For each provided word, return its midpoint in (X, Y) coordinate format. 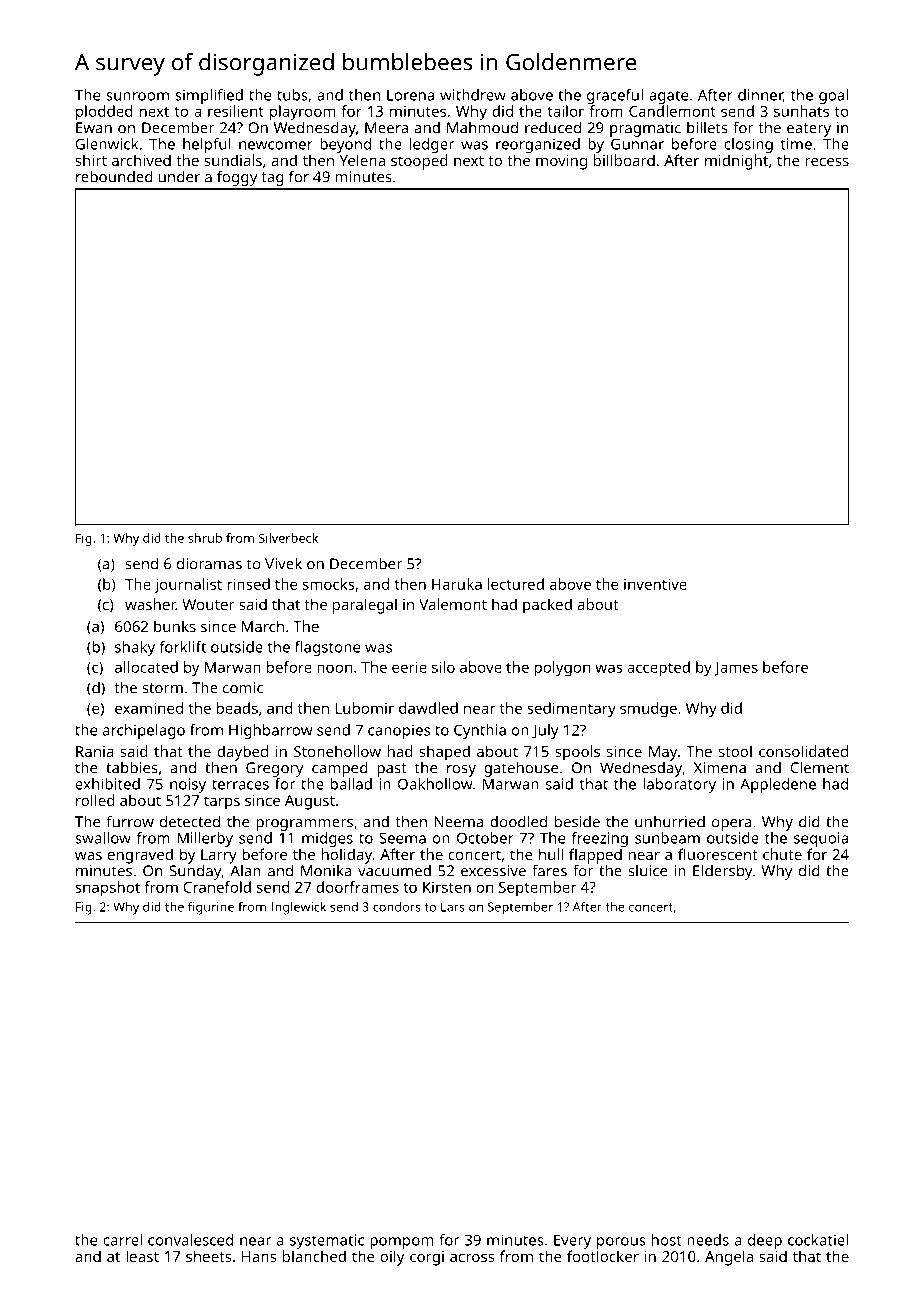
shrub (205, 538)
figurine (211, 908)
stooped (419, 162)
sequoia (821, 839)
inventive (655, 584)
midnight (736, 162)
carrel (122, 1240)
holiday (347, 856)
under (179, 176)
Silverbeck (288, 538)
